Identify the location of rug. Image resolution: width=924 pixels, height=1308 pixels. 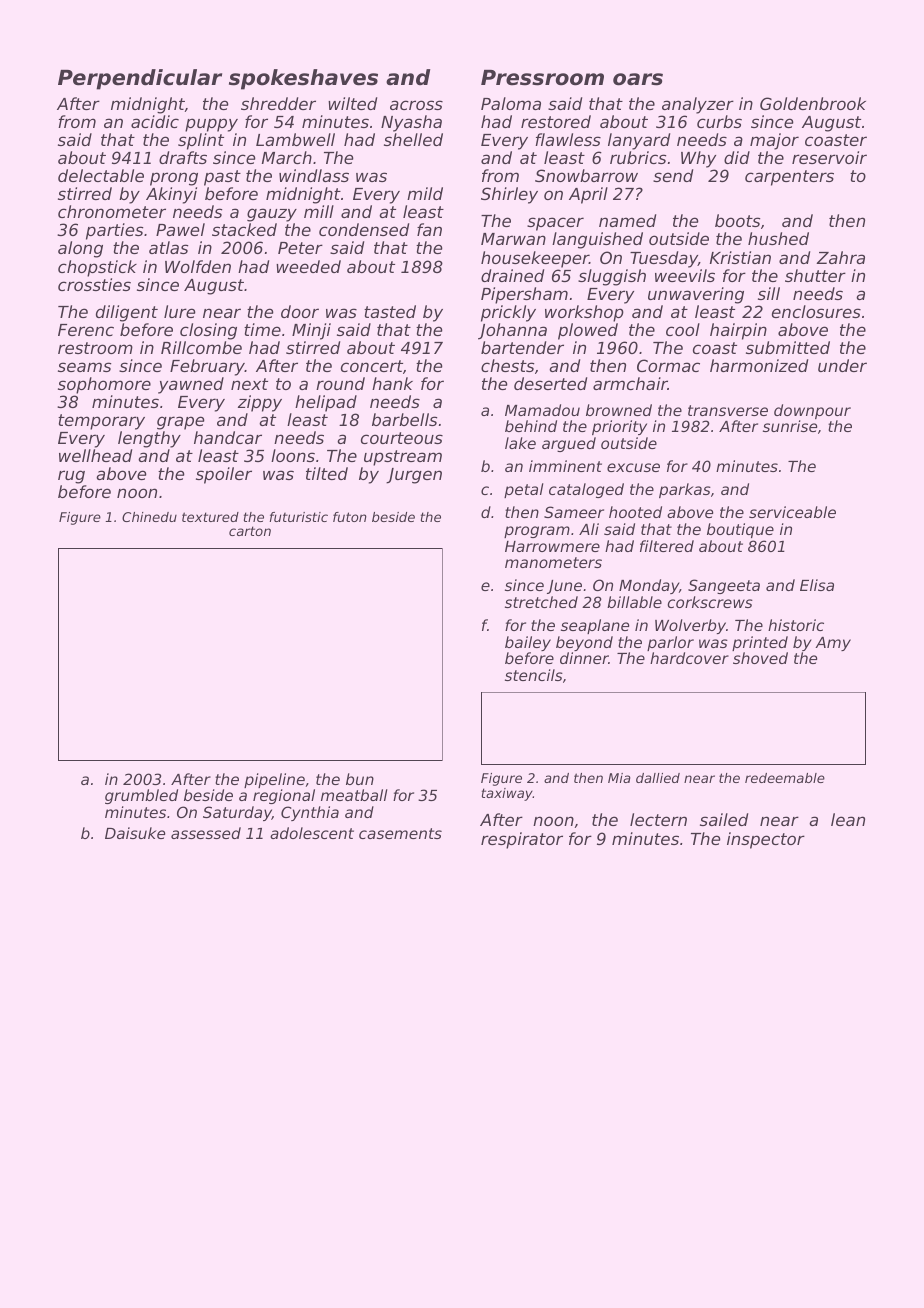
(71, 477).
